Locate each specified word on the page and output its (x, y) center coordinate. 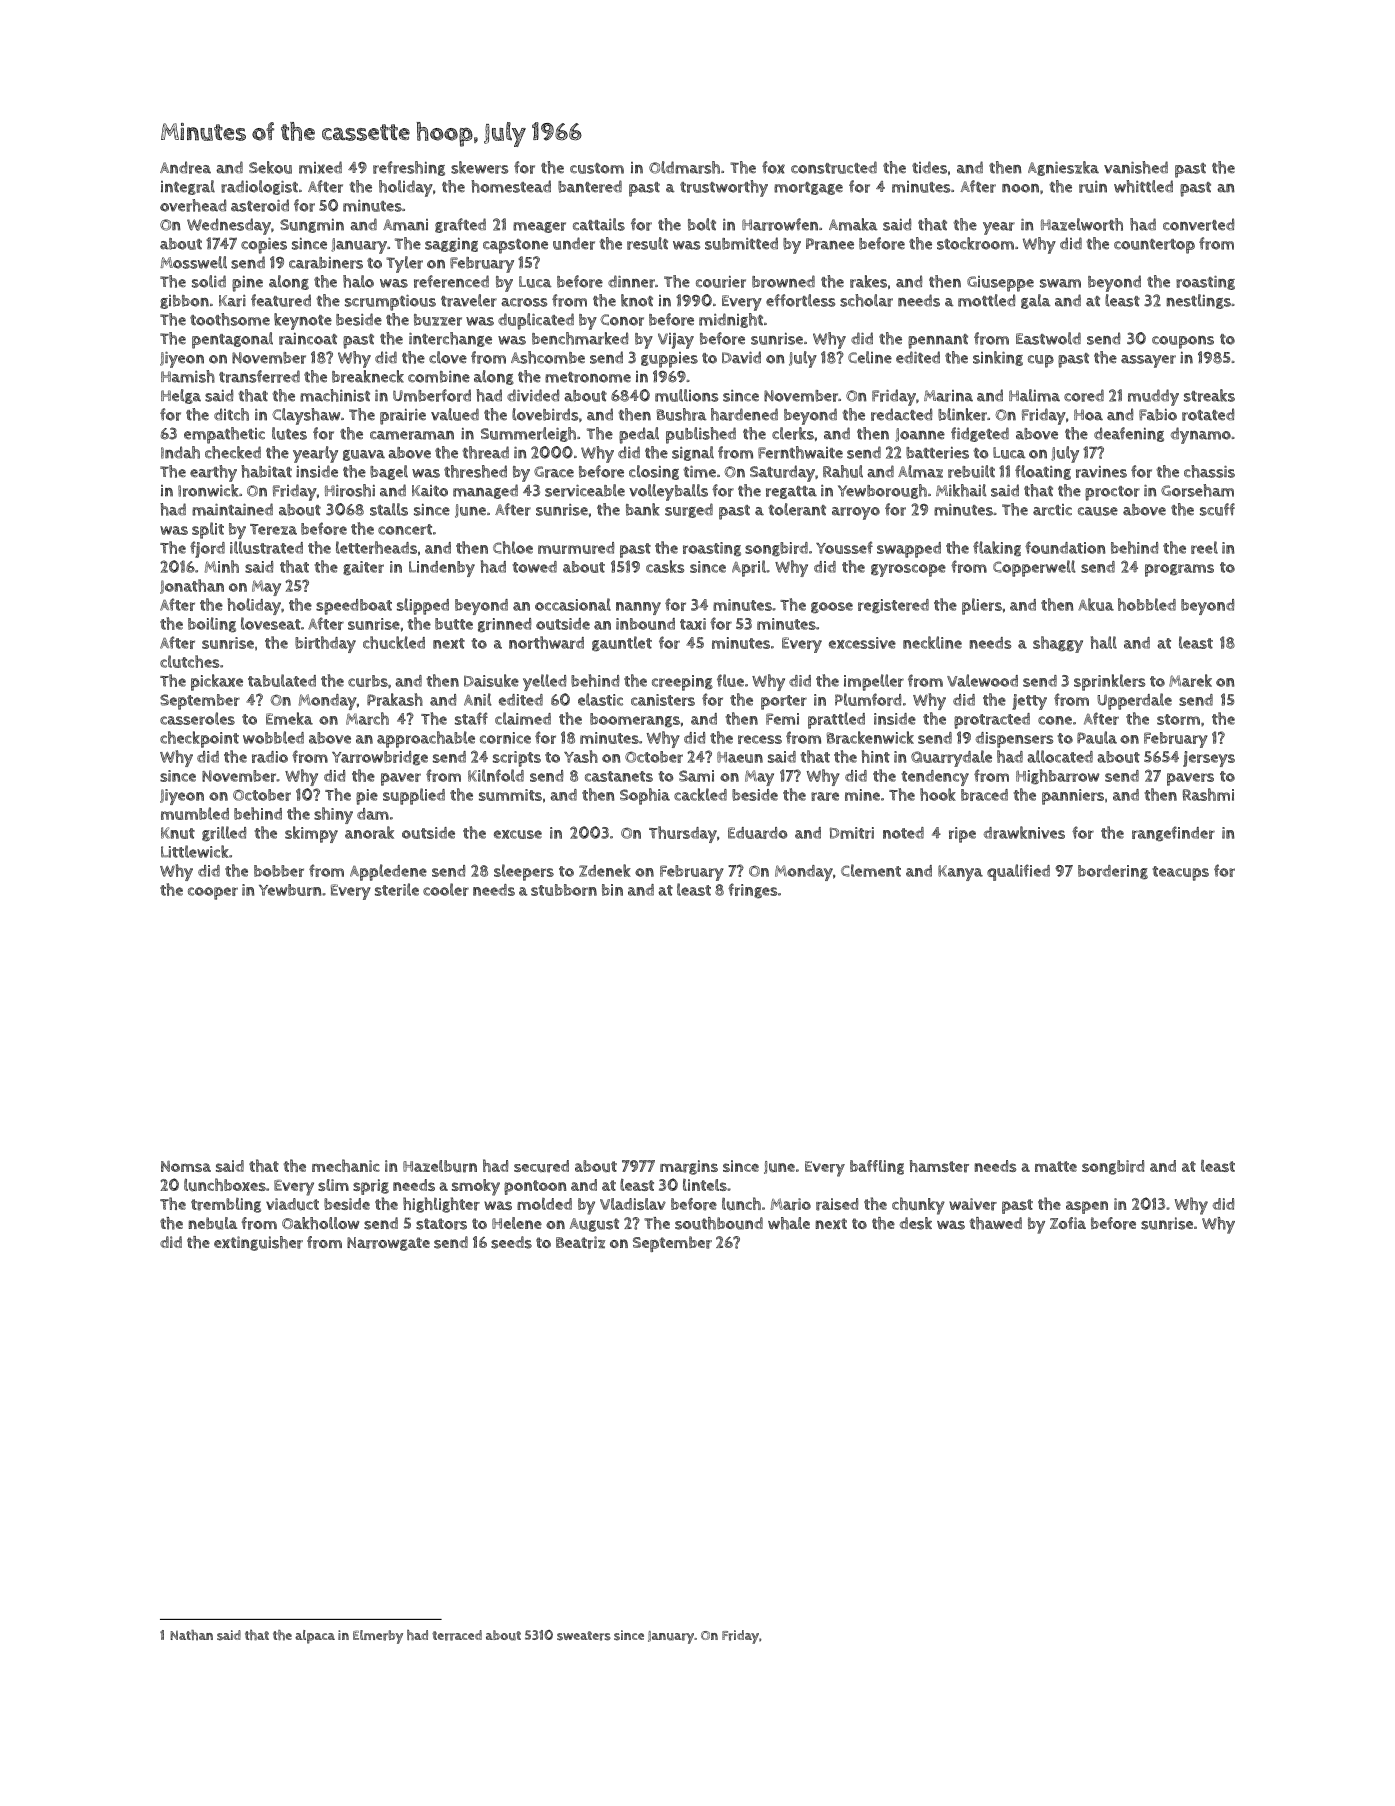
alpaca (315, 1637)
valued (455, 414)
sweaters (584, 1636)
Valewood (982, 680)
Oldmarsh (684, 167)
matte (1056, 1166)
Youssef (844, 547)
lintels (705, 1185)
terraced (457, 1635)
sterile (397, 889)
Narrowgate (388, 1244)
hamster (939, 1166)
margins (689, 1167)
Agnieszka (1063, 168)
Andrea (185, 167)
